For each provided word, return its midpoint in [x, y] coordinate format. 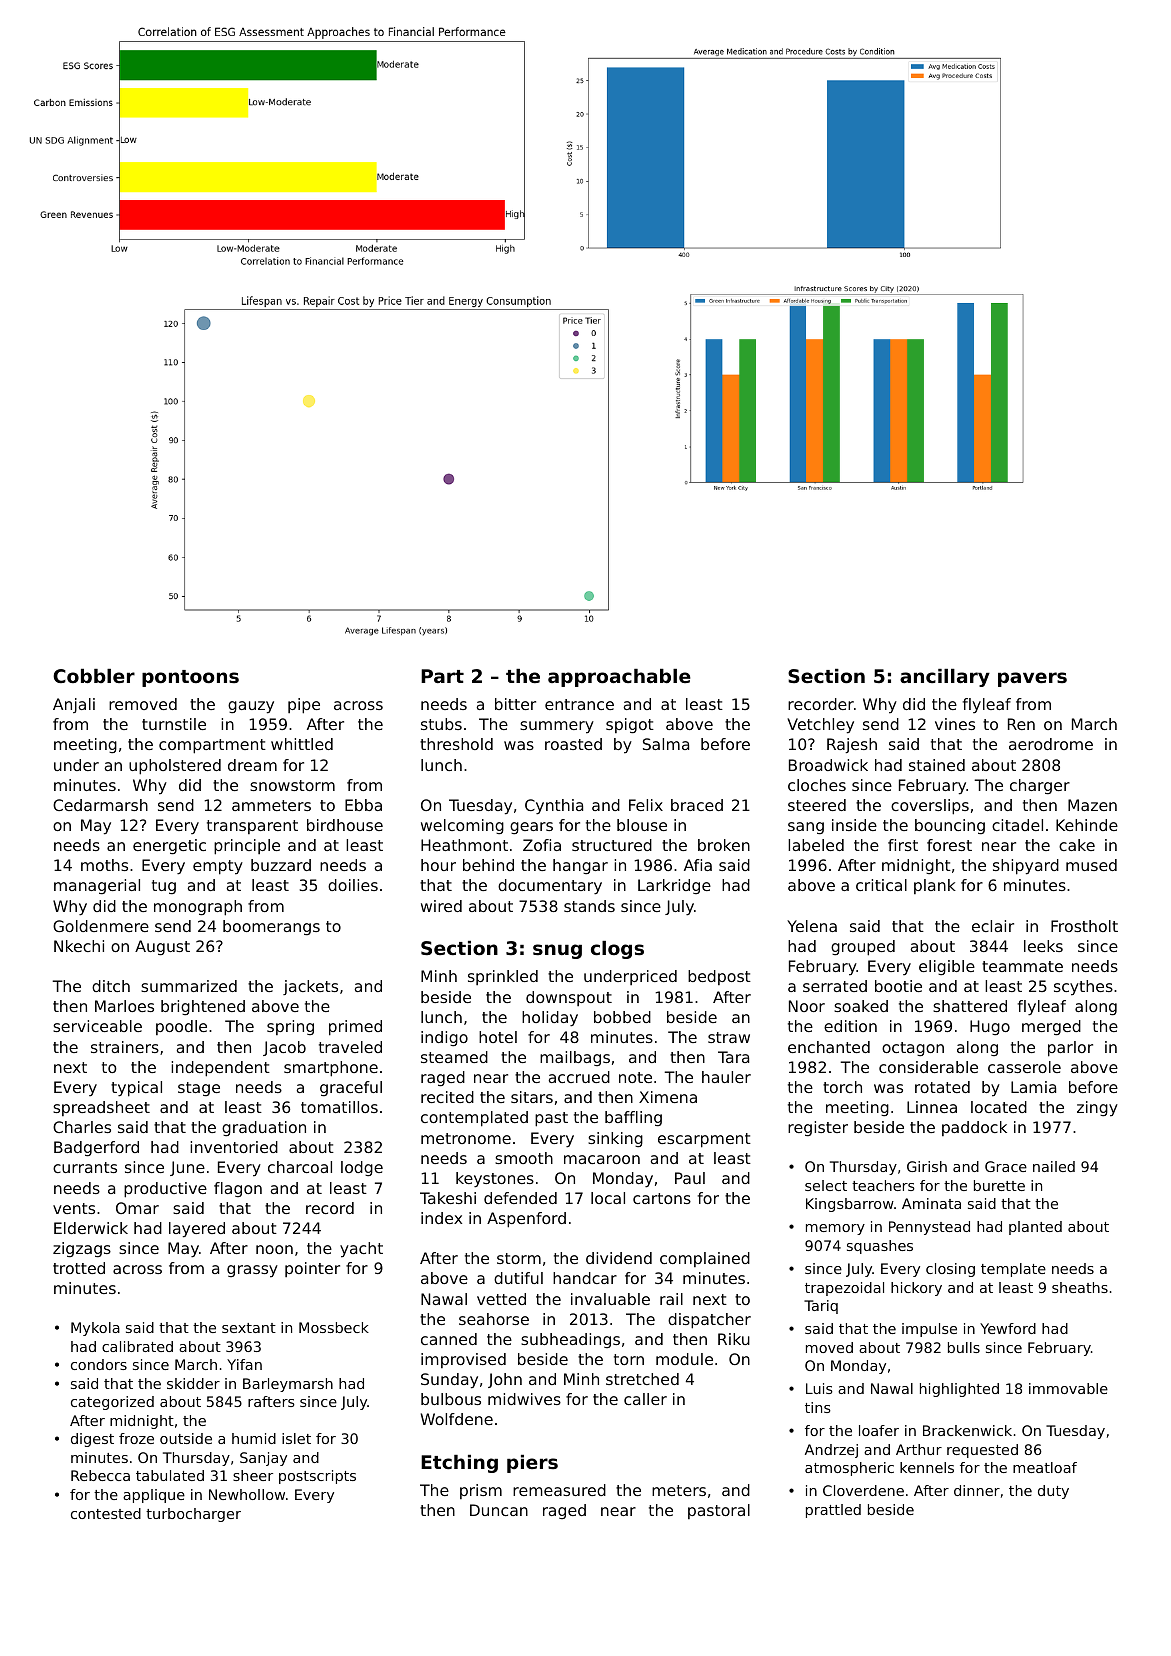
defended [520, 1198]
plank [935, 886]
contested [106, 1513]
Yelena [812, 926]
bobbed [622, 1017]
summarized [189, 986]
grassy [252, 1271]
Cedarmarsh [100, 805]
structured [612, 845]
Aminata [931, 1203]
